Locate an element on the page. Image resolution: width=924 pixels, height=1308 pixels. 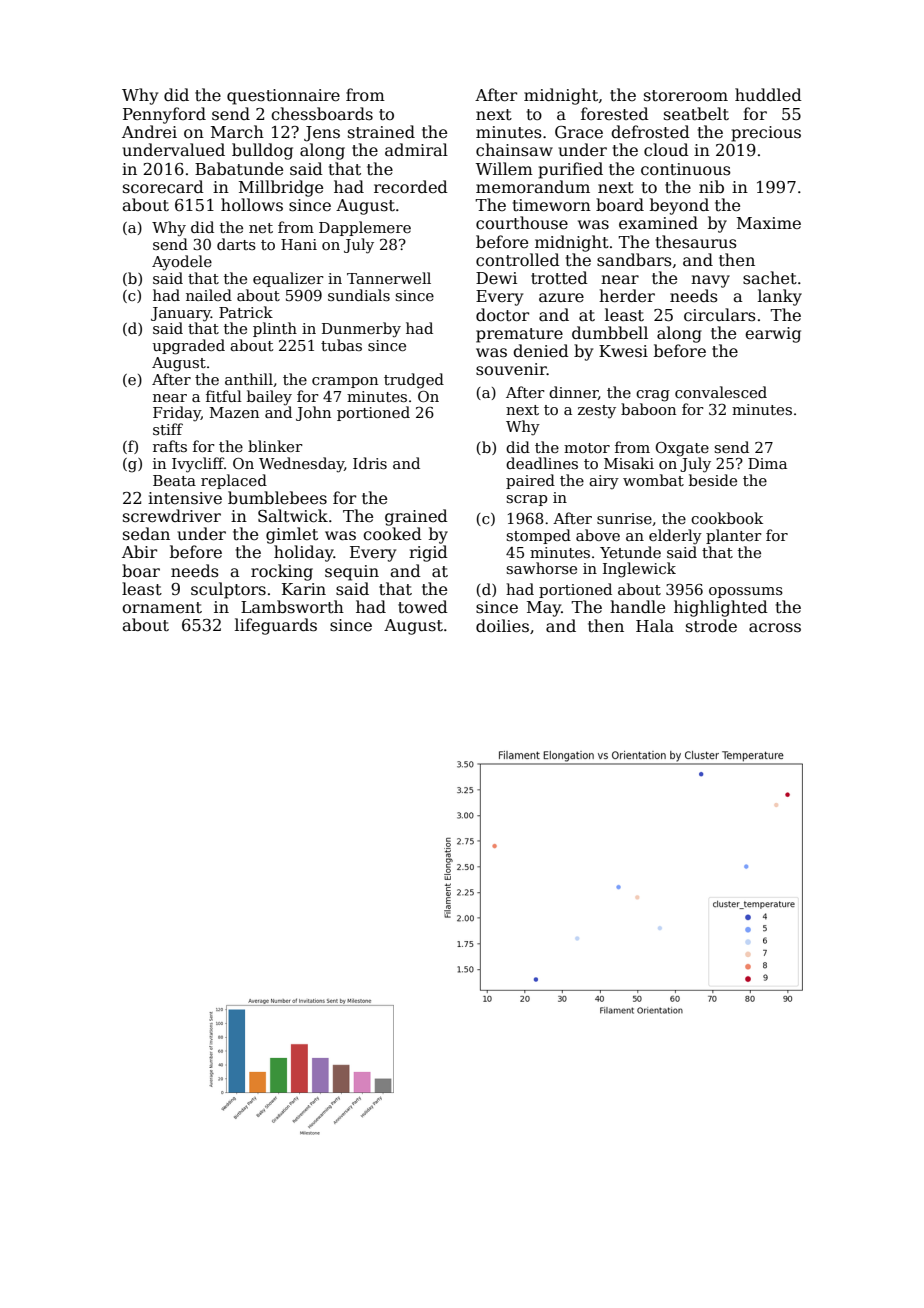
convalesced is located at coordinates (721, 392).
